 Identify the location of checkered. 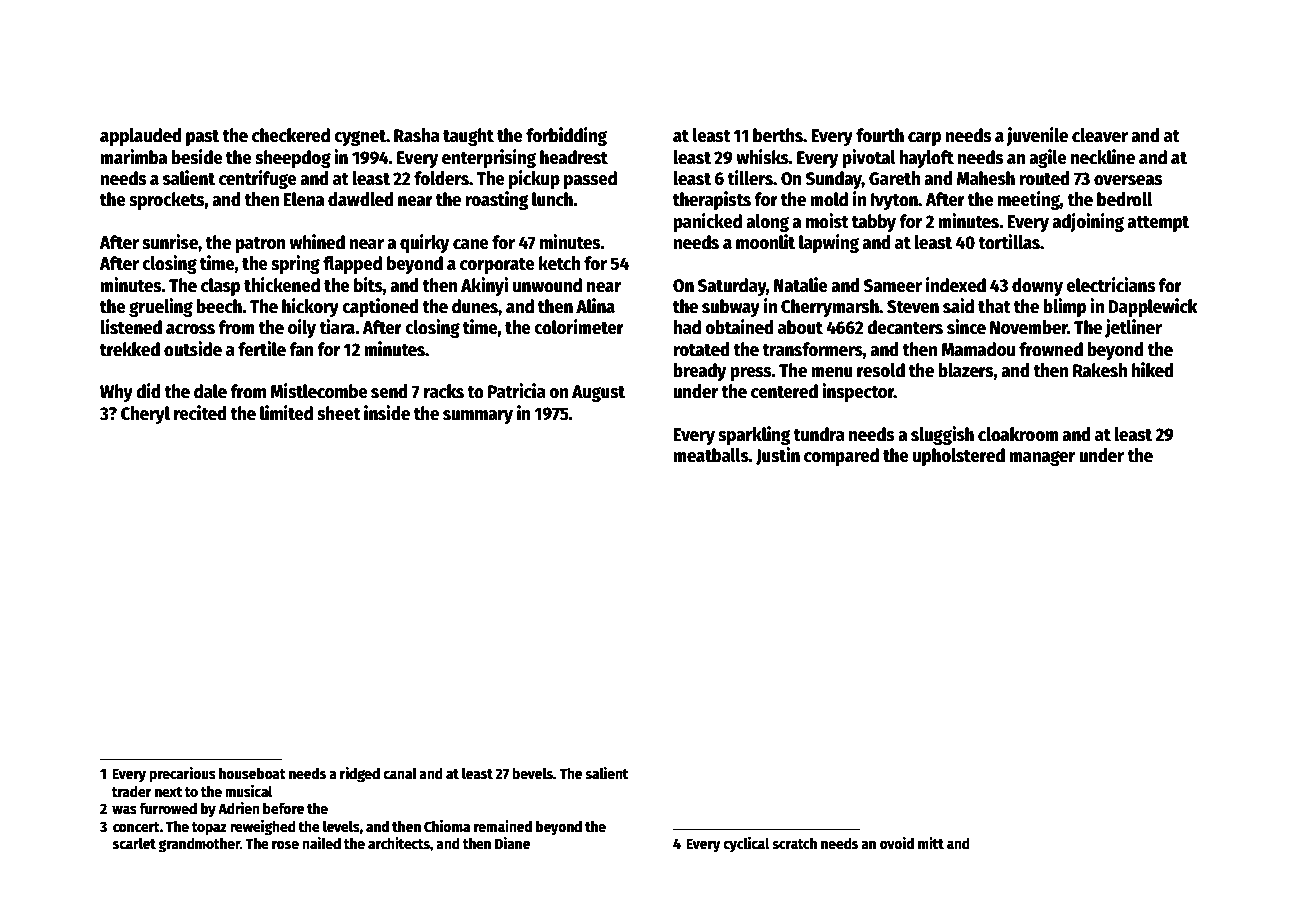
(291, 135).
